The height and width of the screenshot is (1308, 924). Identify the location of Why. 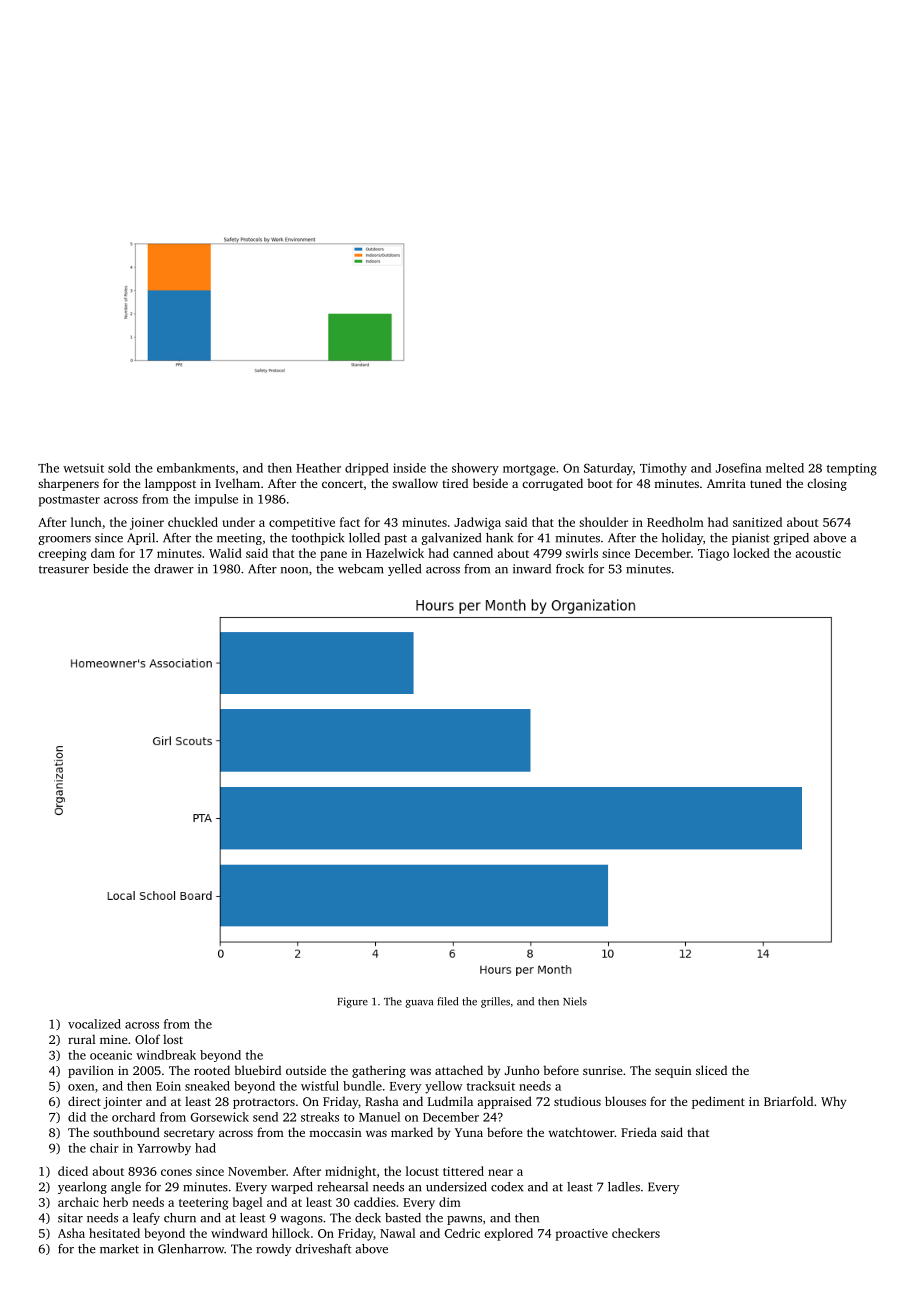
(833, 1102).
